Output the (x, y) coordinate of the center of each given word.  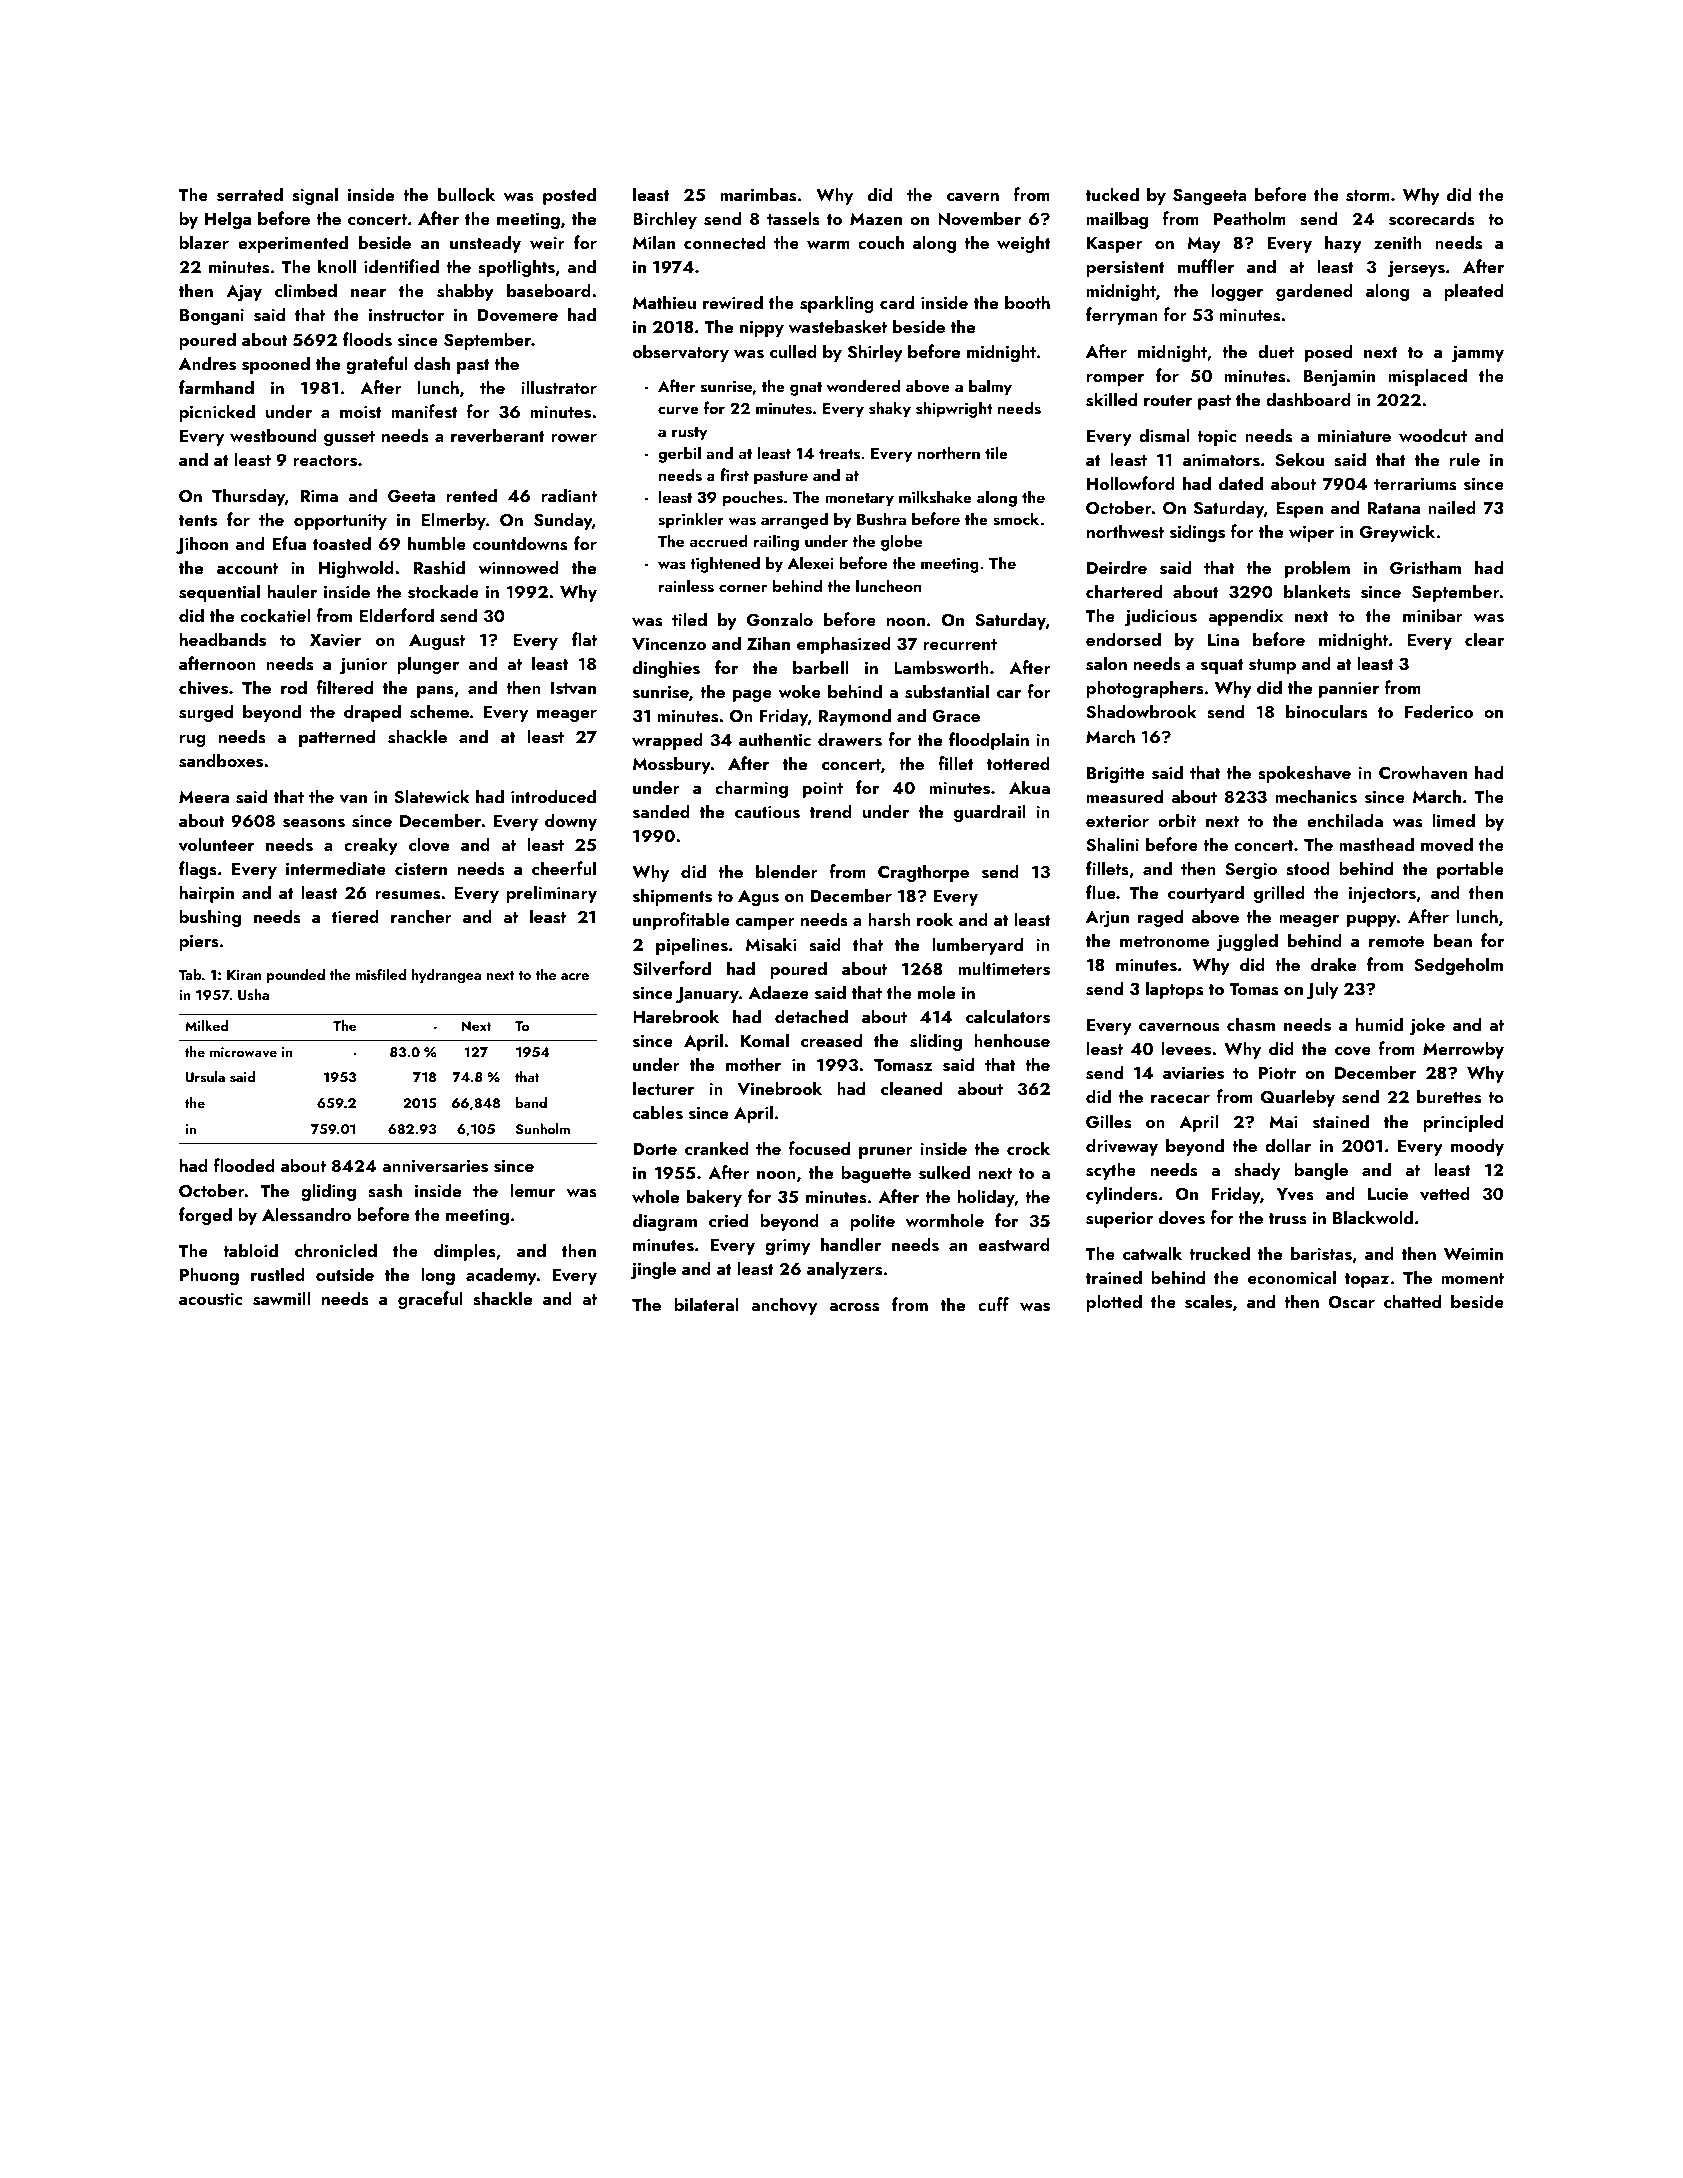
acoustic (210, 1299)
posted (569, 196)
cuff (993, 1304)
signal (315, 196)
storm (1368, 196)
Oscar (1351, 1302)
